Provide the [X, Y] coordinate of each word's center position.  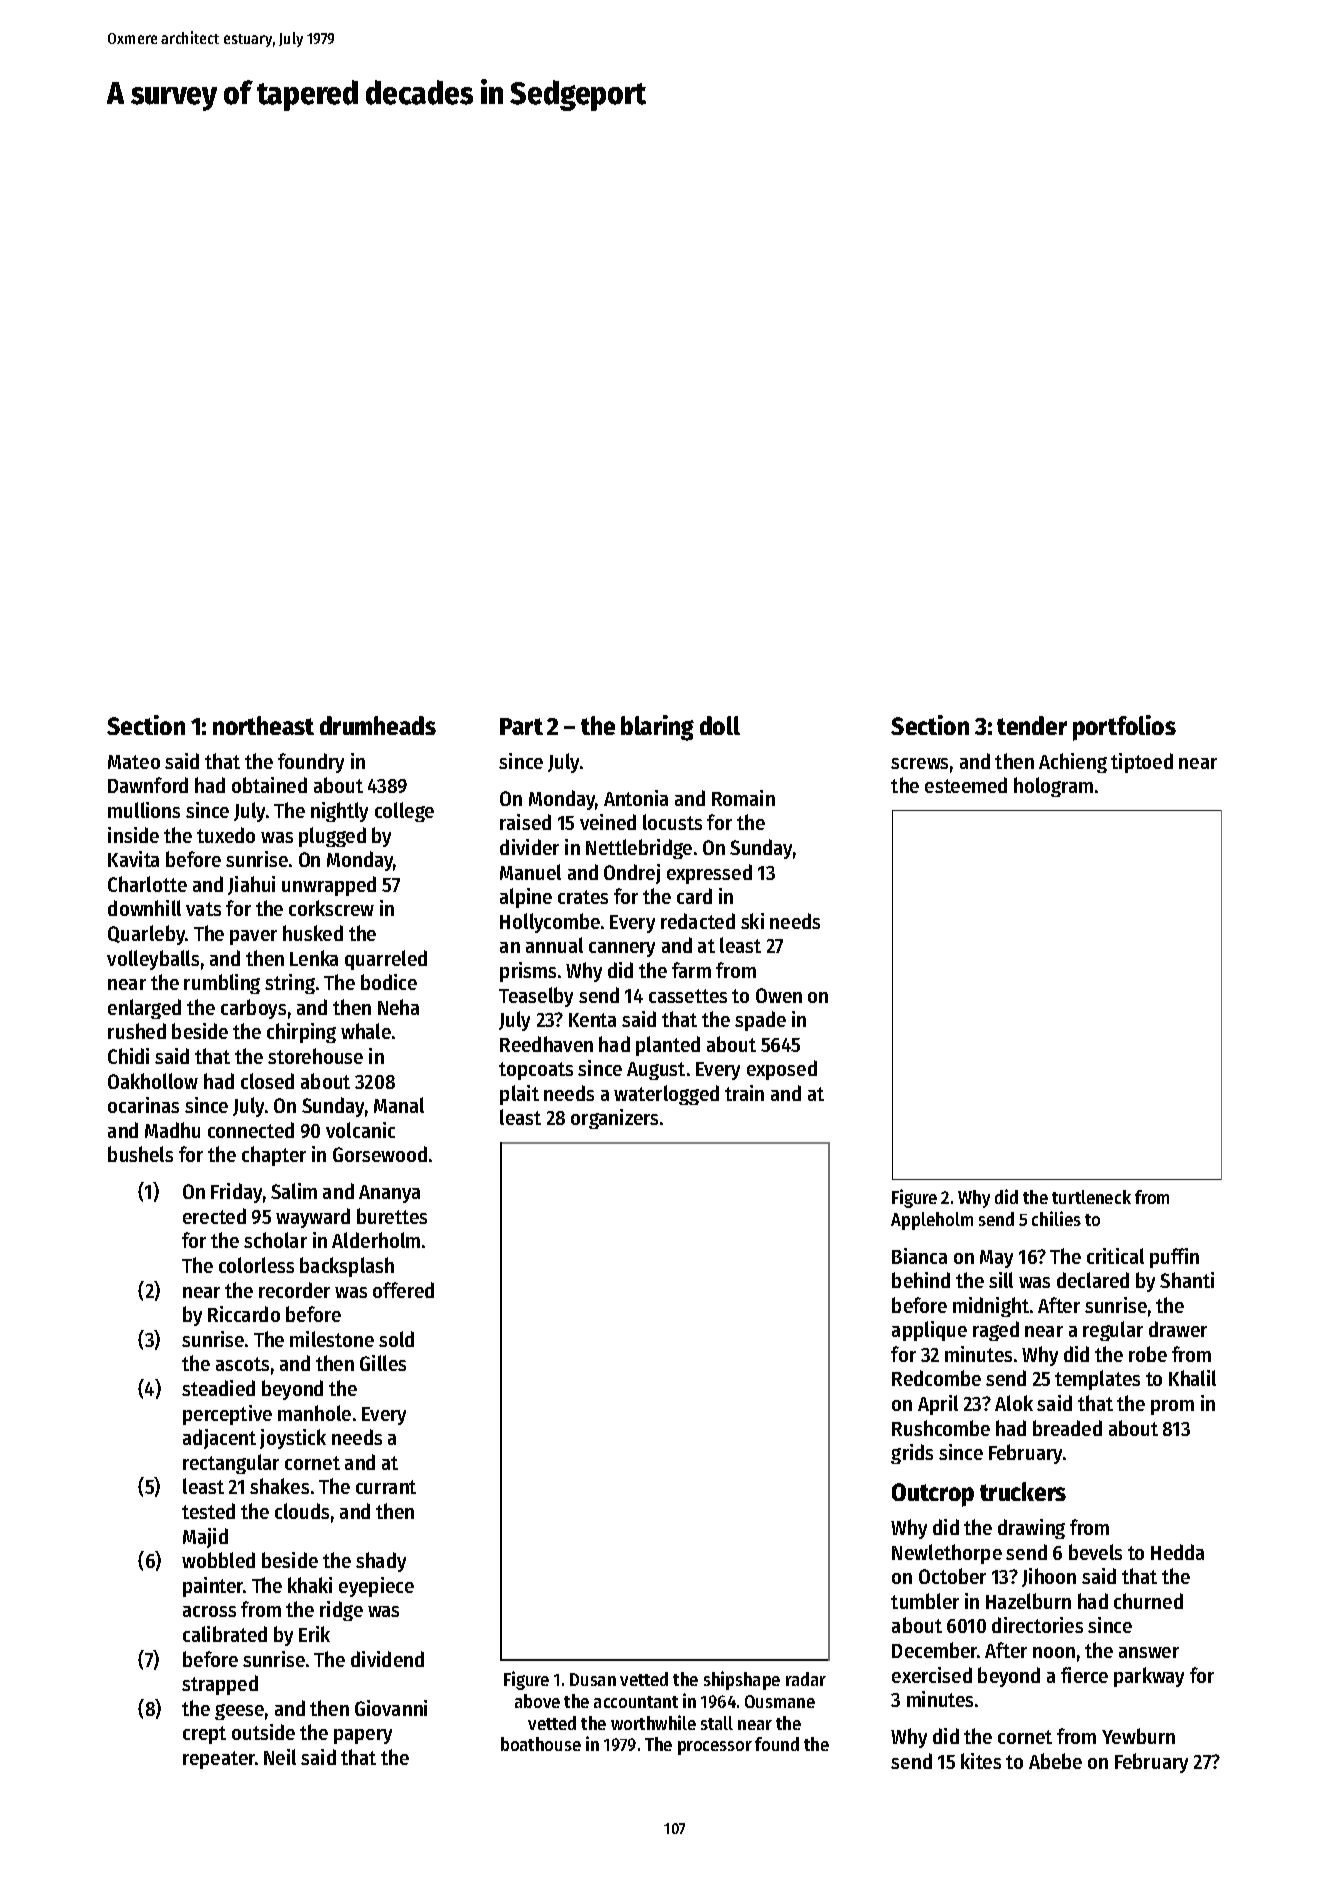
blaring [657, 728]
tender [1032, 725]
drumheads [378, 725]
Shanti [1187, 1280]
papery [363, 1736]
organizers [614, 1119]
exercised [932, 1675]
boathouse [541, 1744]
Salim [294, 1191]
